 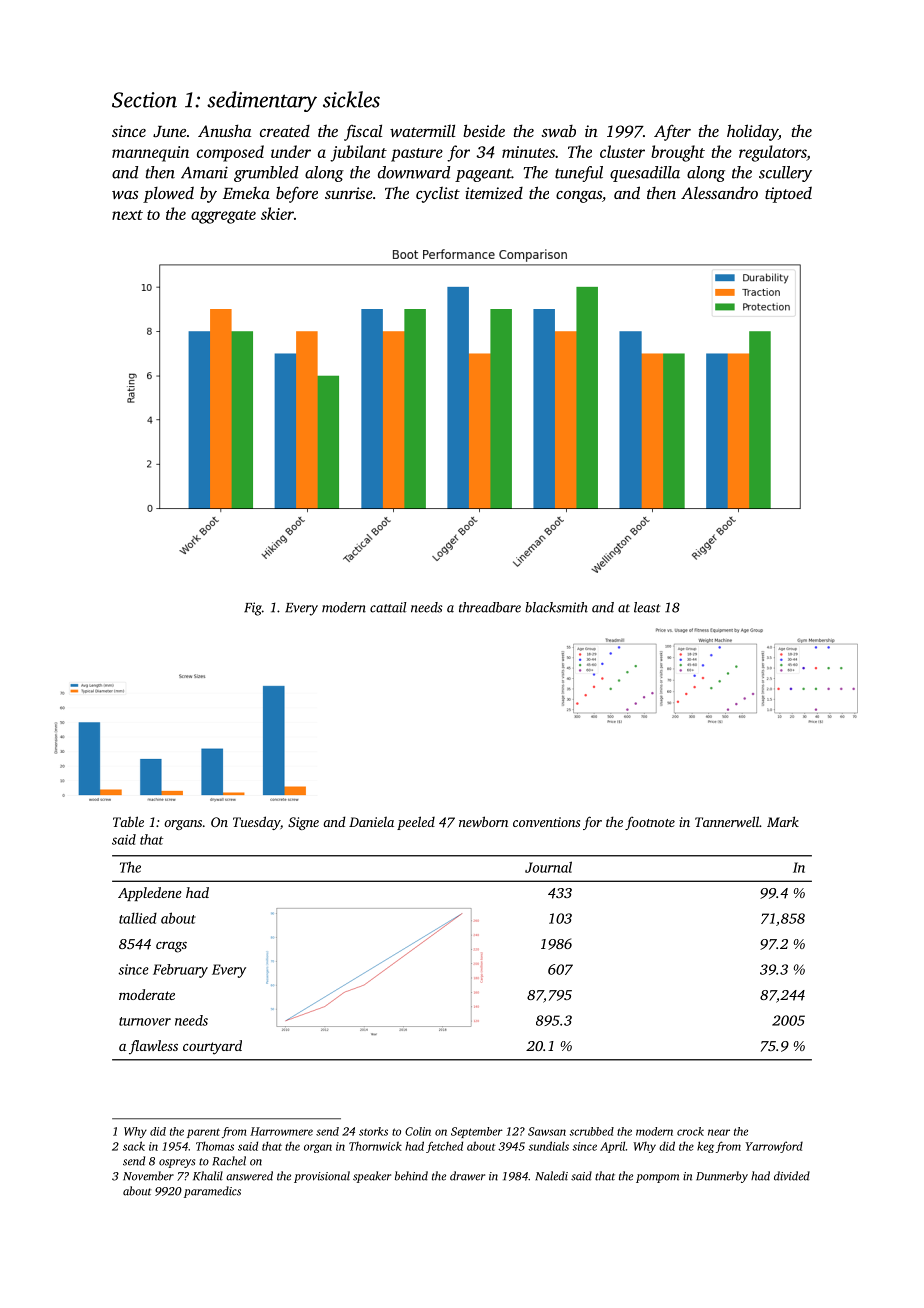 I want to click on peeled, so click(x=416, y=823).
